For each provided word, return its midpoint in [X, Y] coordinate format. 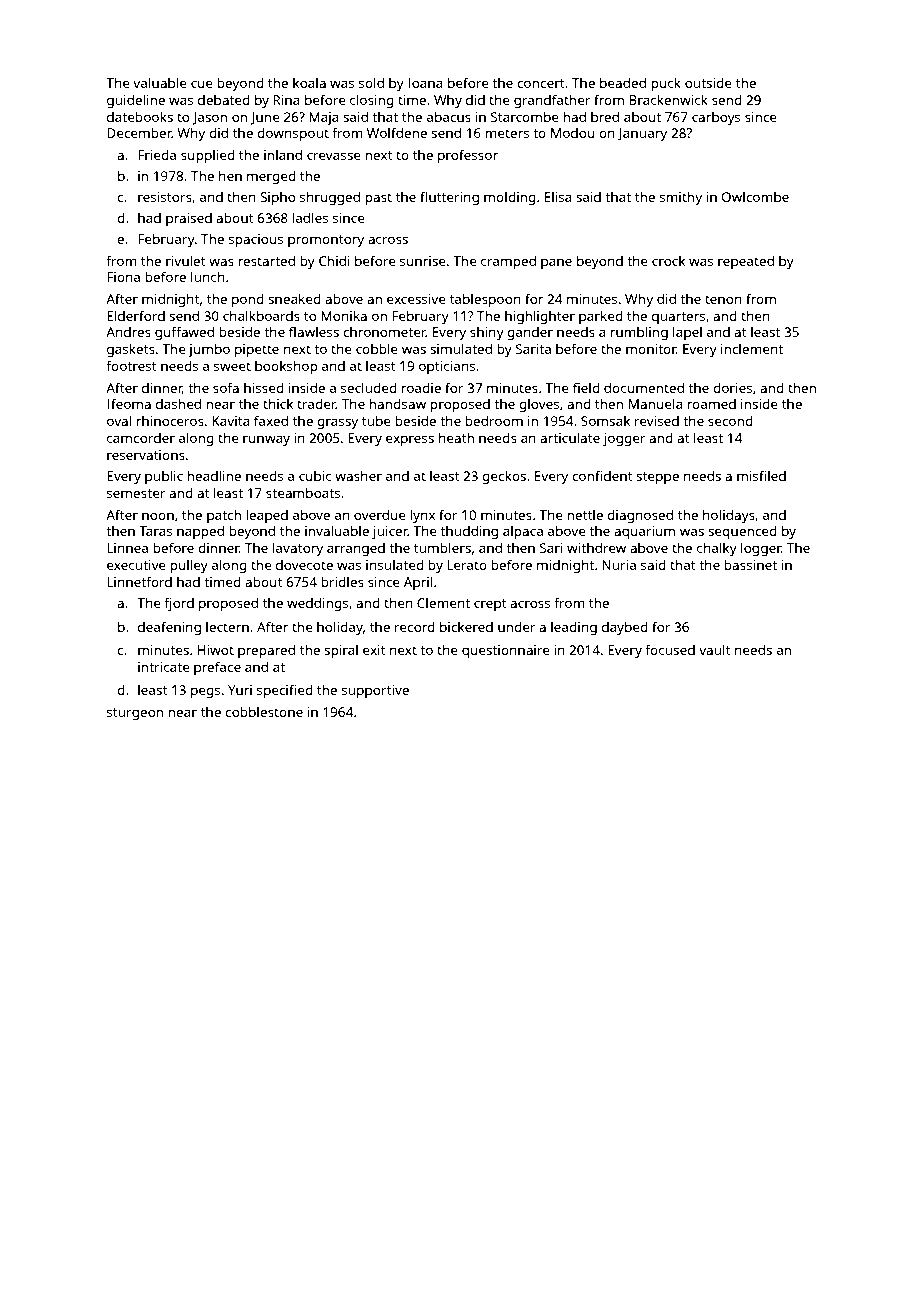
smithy [681, 198]
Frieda [157, 155]
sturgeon [135, 714]
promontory [326, 241]
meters [507, 133]
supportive [375, 691]
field [586, 387]
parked [601, 317]
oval [119, 420]
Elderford [136, 315]
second [730, 421]
